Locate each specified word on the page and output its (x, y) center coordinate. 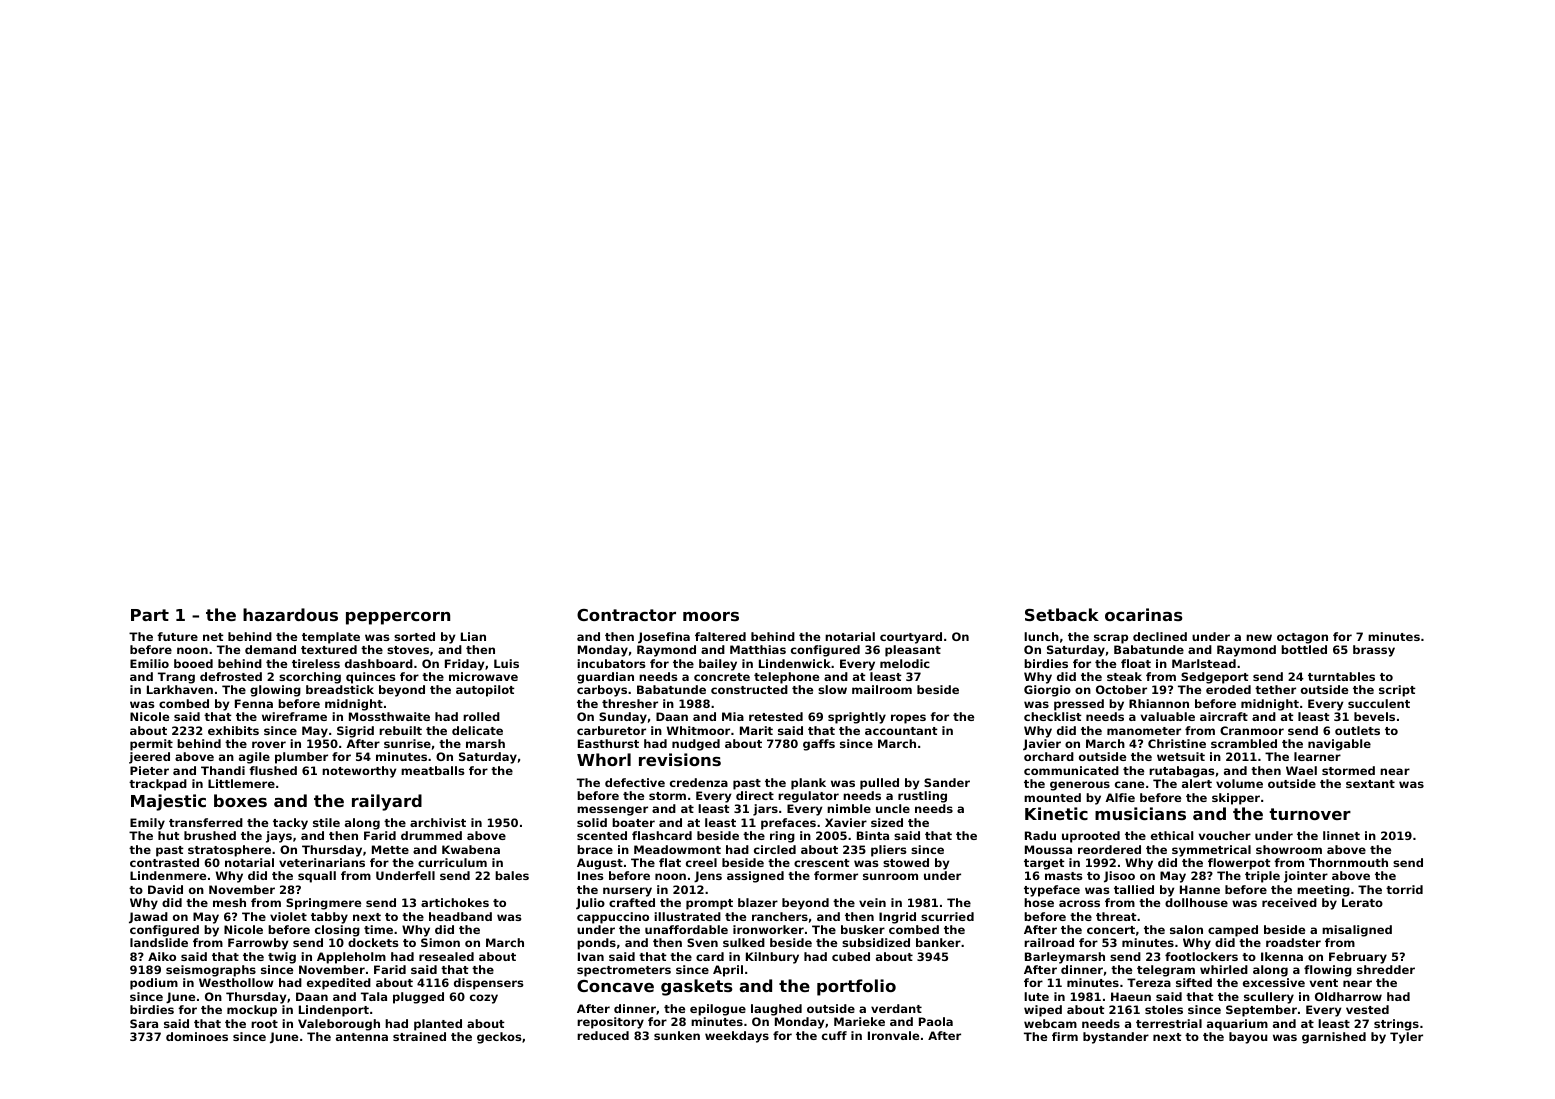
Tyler (1406, 1038)
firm (1065, 1036)
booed (193, 663)
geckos (499, 1038)
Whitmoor (698, 730)
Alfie (1120, 797)
